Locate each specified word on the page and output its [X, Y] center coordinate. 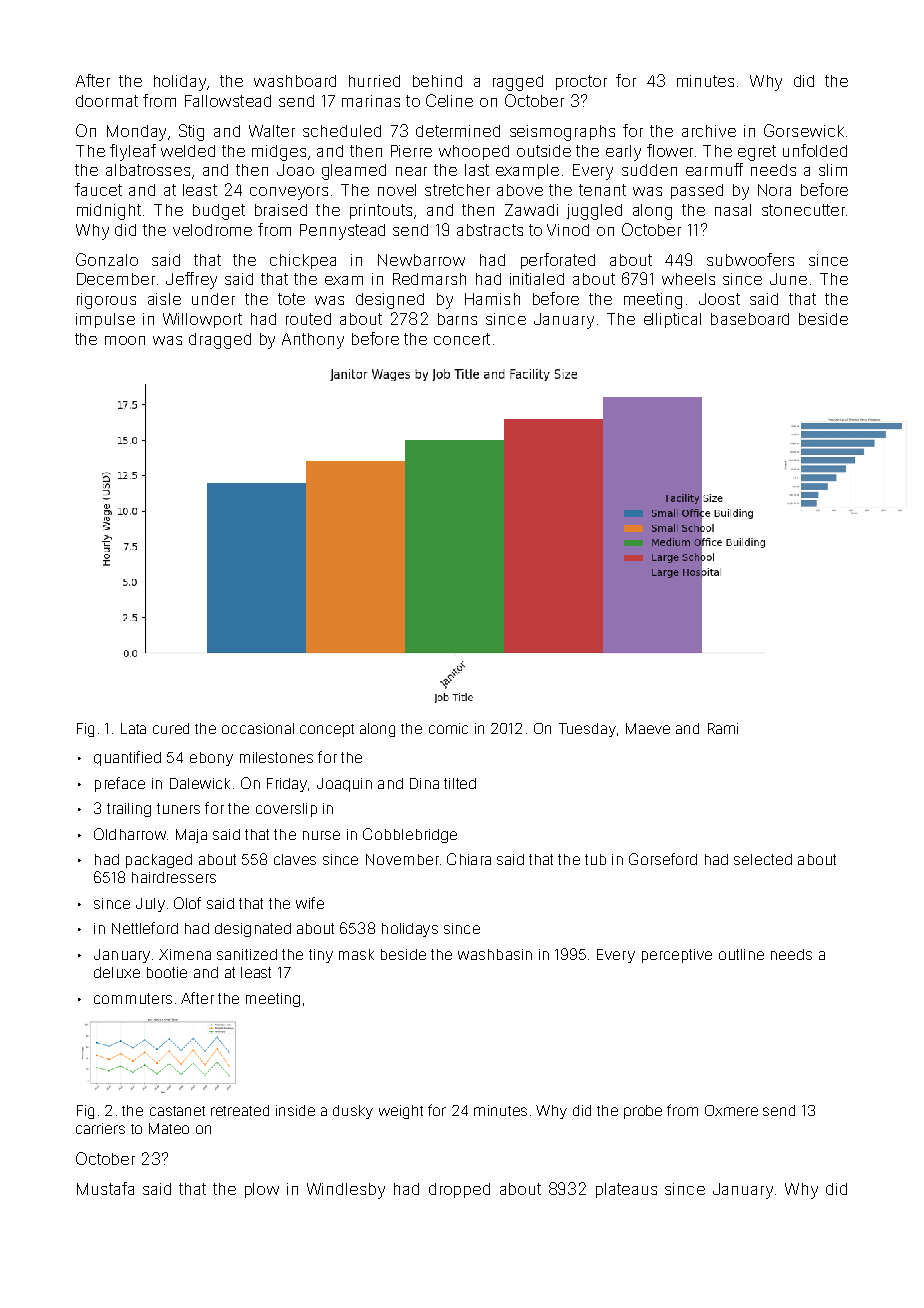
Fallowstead [228, 101]
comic [448, 728]
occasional [258, 728]
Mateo [169, 1128]
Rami [723, 728]
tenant [602, 190]
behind [437, 81]
